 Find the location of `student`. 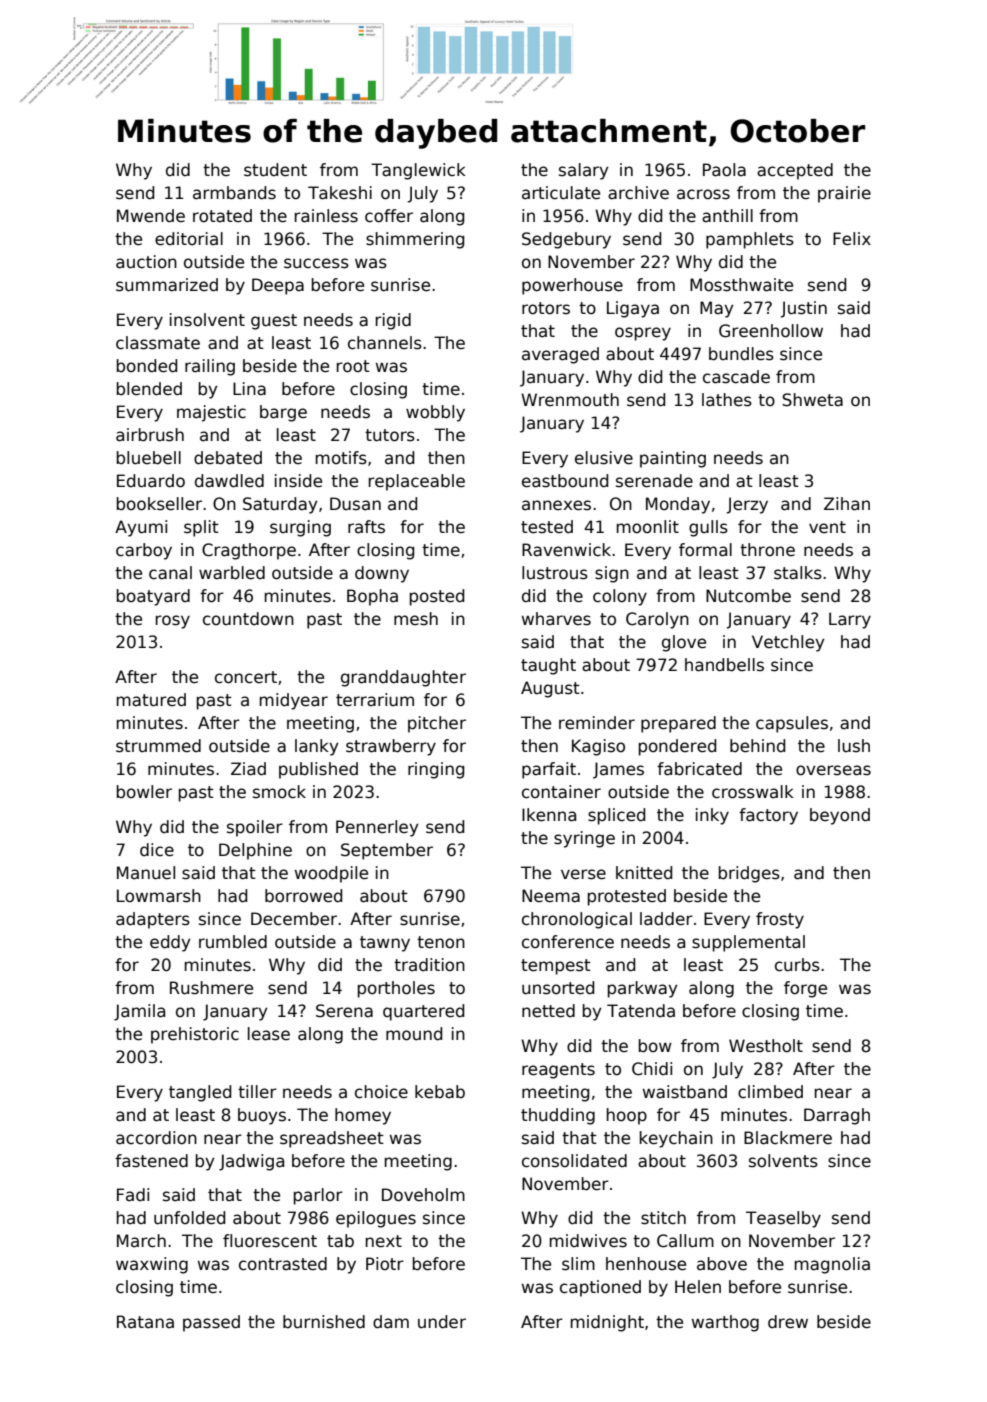

student is located at coordinates (275, 170).
